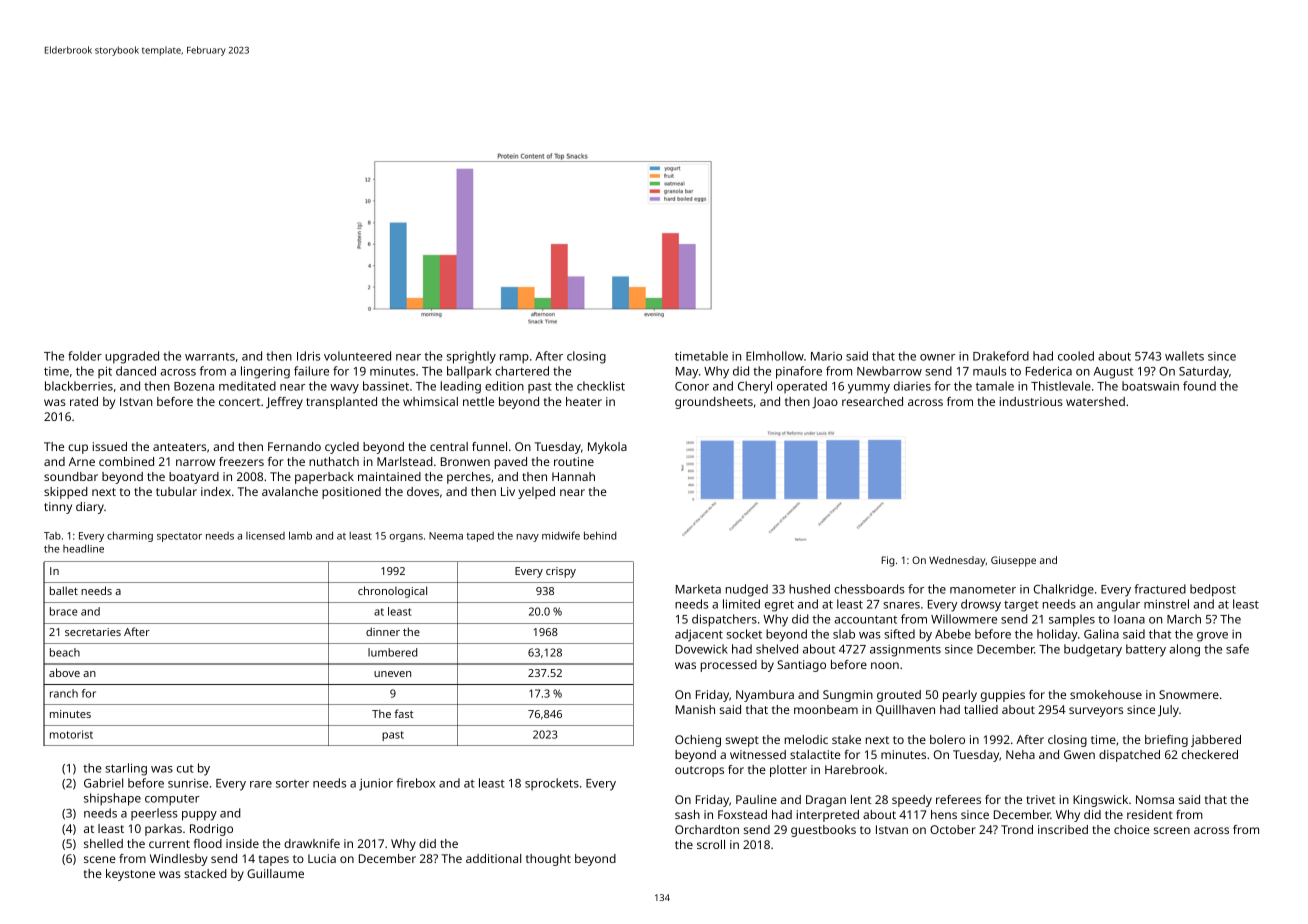 The width and height of the screenshot is (1308, 924). I want to click on folder, so click(85, 356).
